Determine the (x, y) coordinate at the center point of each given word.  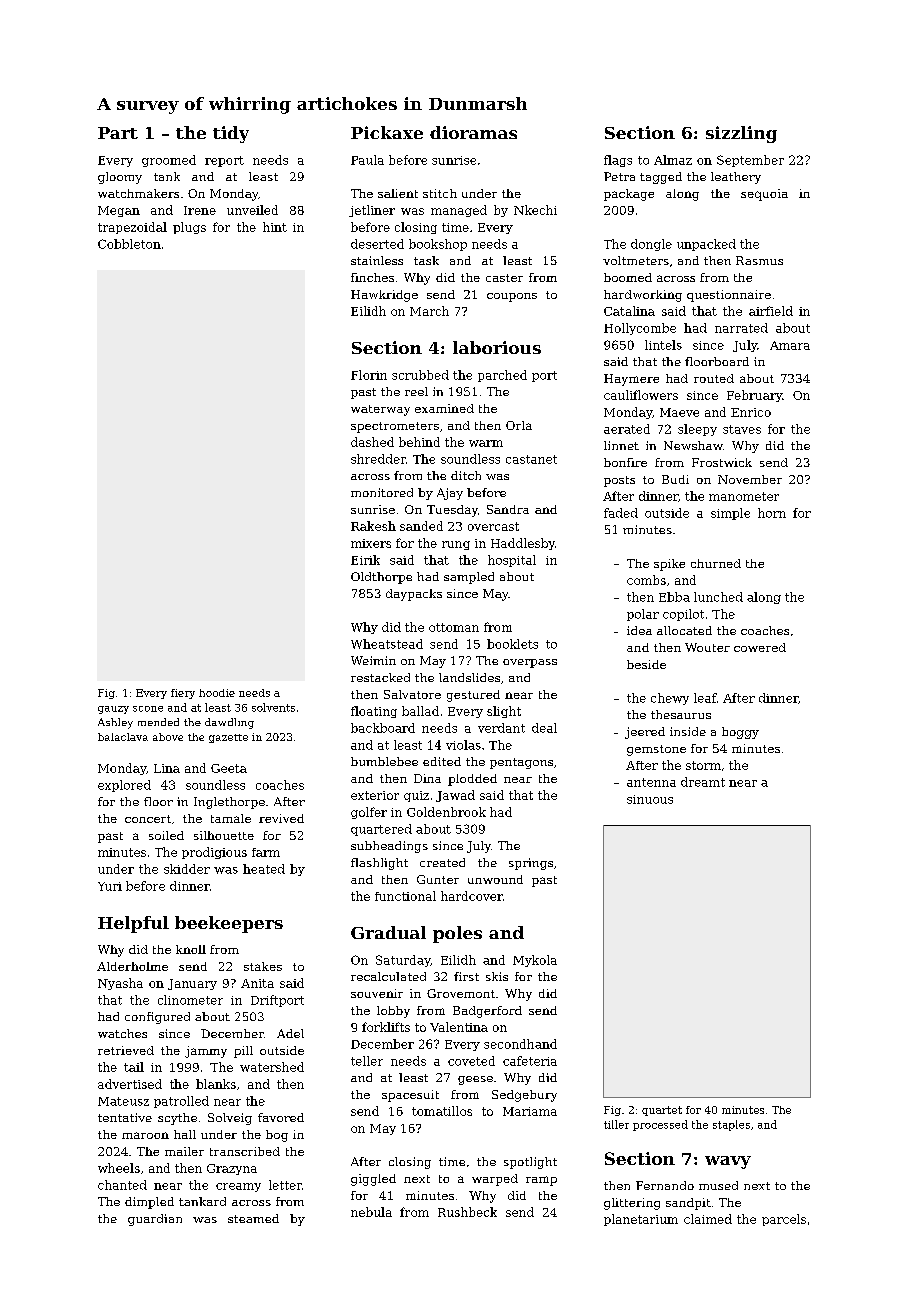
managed (459, 211)
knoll (191, 949)
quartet (662, 1111)
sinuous (650, 799)
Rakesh (373, 526)
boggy (740, 733)
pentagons (521, 763)
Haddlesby (523, 544)
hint (275, 227)
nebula (371, 1212)
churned (716, 563)
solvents (273, 707)
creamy (238, 1187)
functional (405, 896)
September (750, 161)
